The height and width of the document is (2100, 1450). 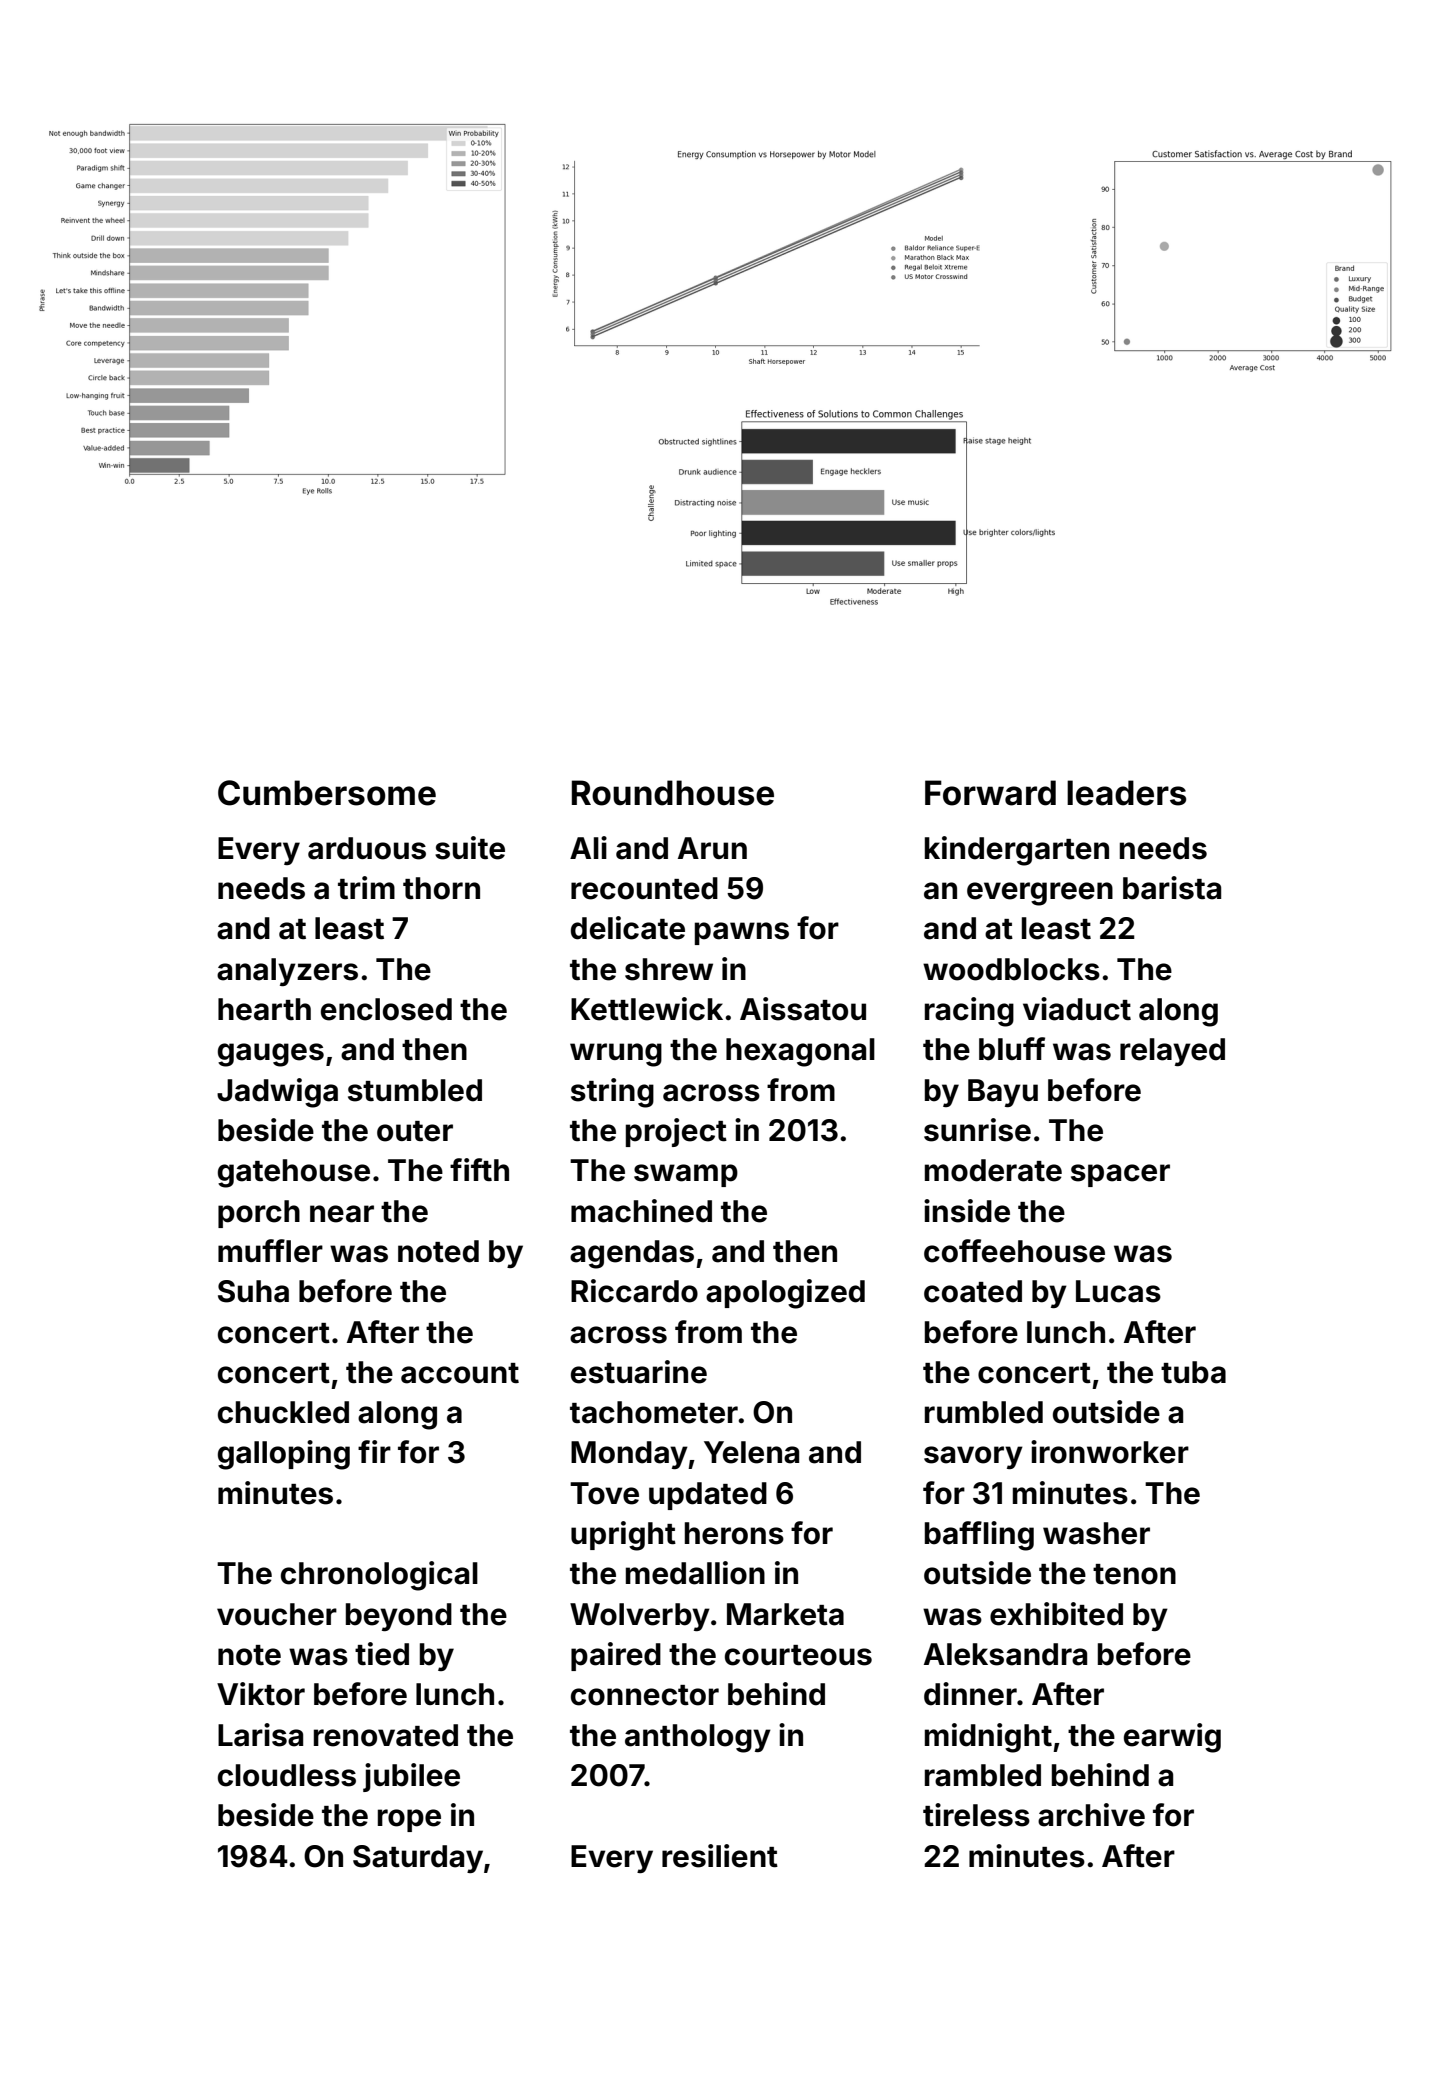 What do you see at coordinates (283, 1412) in the document?
I see `chuckled` at bounding box center [283, 1412].
